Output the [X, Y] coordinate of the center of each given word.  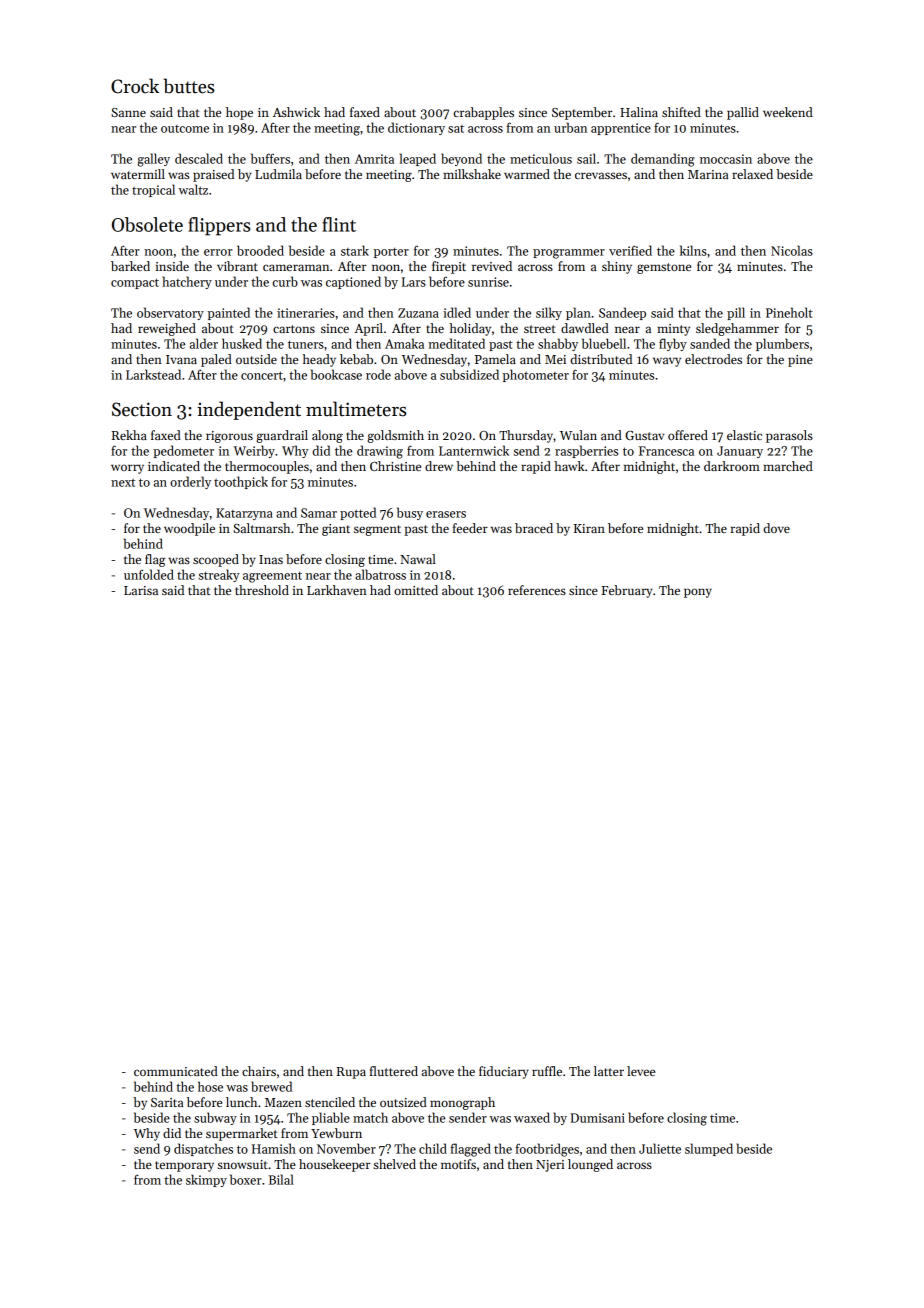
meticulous [541, 158]
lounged [590, 1165]
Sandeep [622, 313]
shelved [395, 1164]
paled [216, 360]
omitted [416, 590]
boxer [245, 1179]
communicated [176, 1071]
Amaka [404, 343]
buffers [270, 158]
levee [641, 1071]
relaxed [752, 174]
